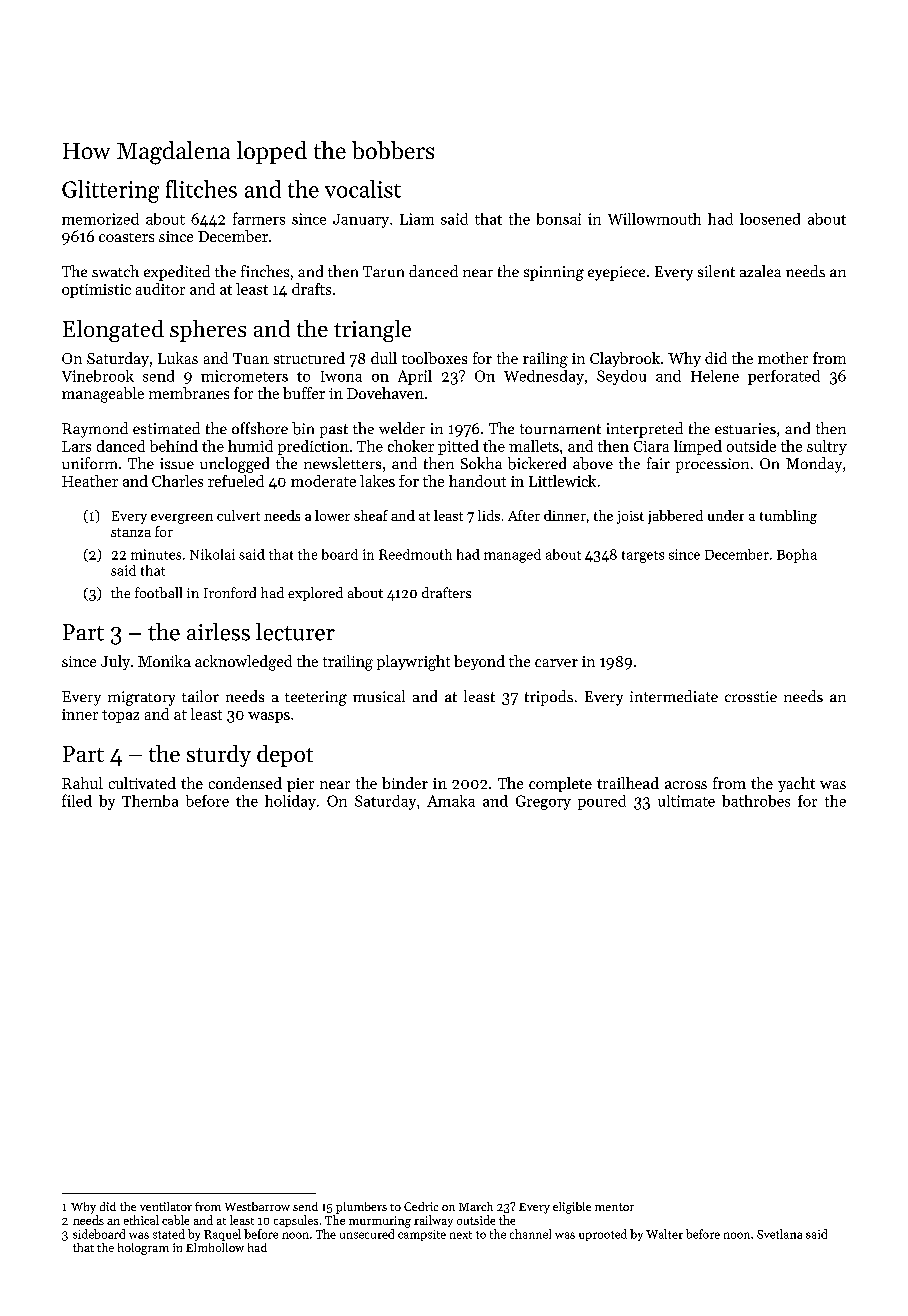 The height and width of the screenshot is (1316, 908). Describe the element at coordinates (560, 429) in the screenshot. I see `tournament` at that location.
